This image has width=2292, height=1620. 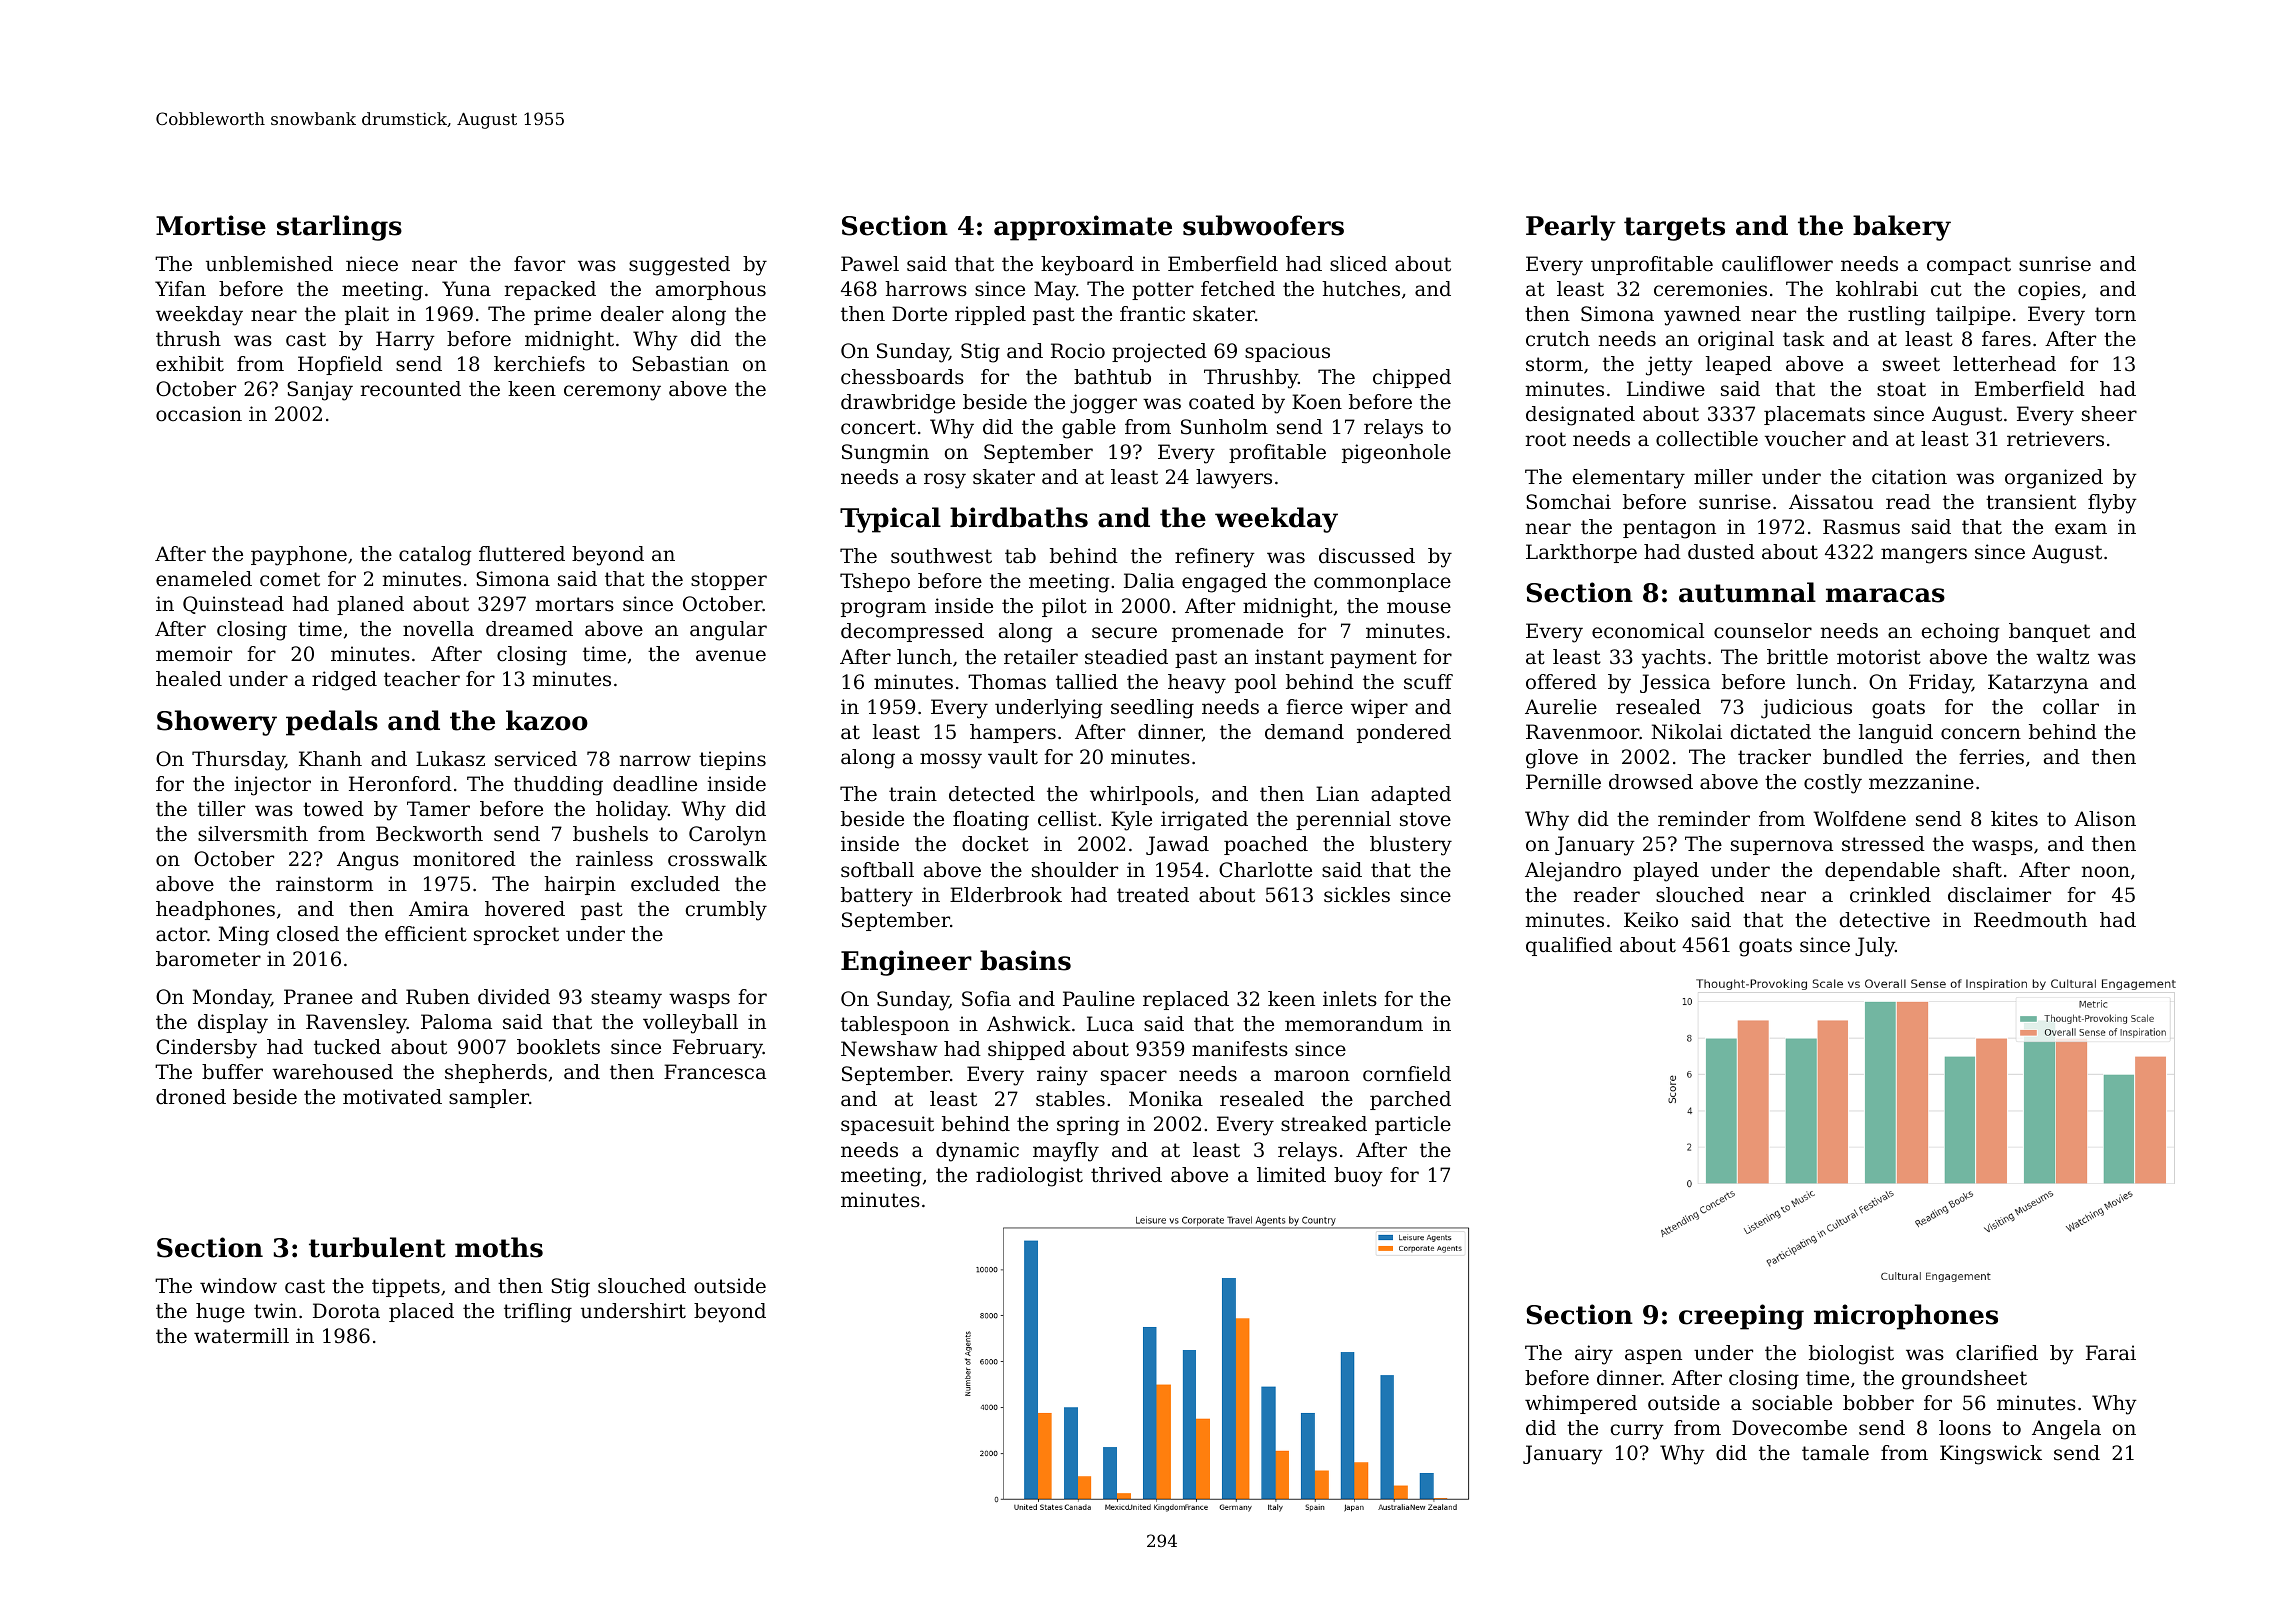 I want to click on microphones, so click(x=1906, y=1317).
